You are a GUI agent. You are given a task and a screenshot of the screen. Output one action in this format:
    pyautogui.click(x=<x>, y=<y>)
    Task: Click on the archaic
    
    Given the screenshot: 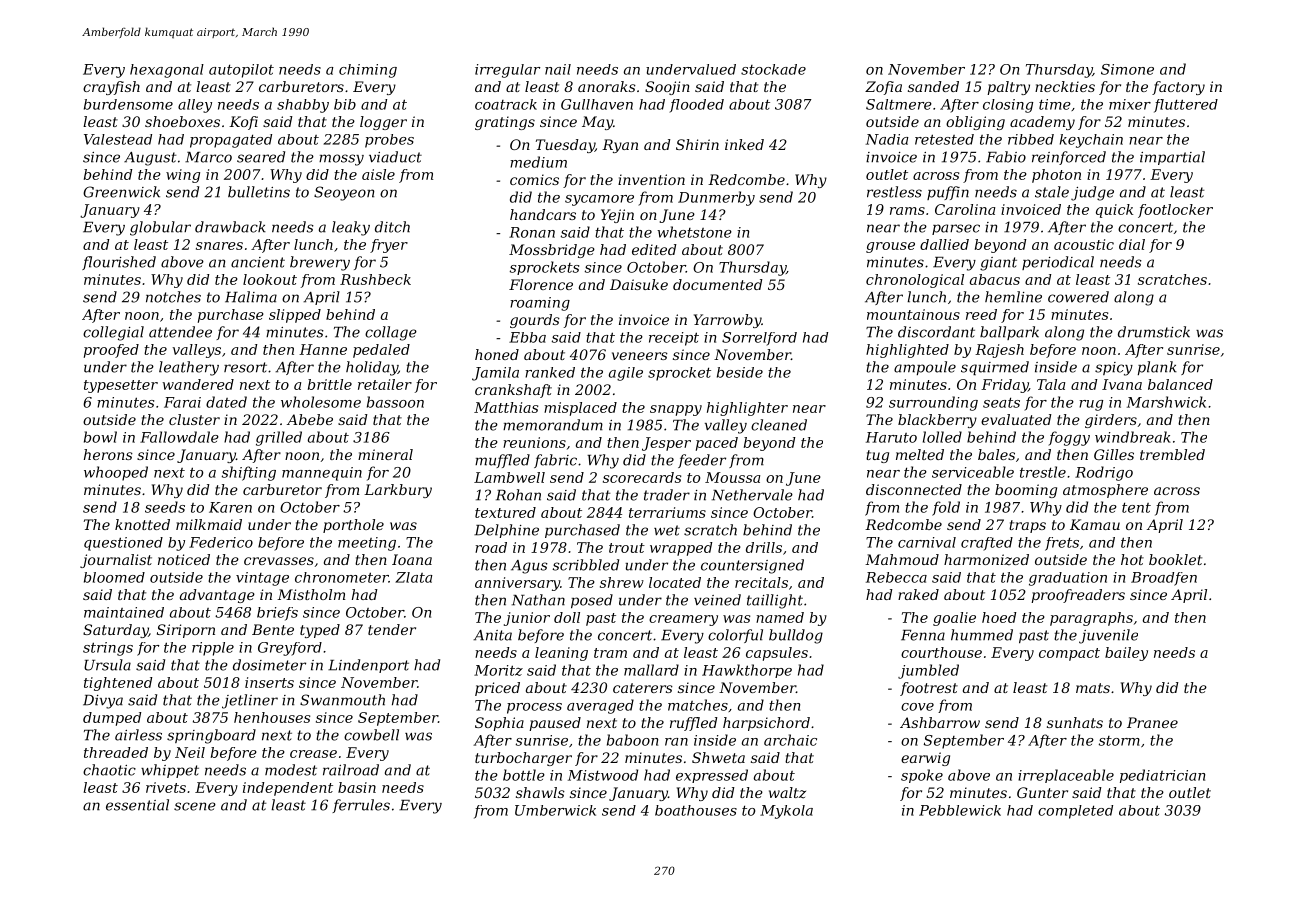 What is the action you would take?
    pyautogui.click(x=790, y=740)
